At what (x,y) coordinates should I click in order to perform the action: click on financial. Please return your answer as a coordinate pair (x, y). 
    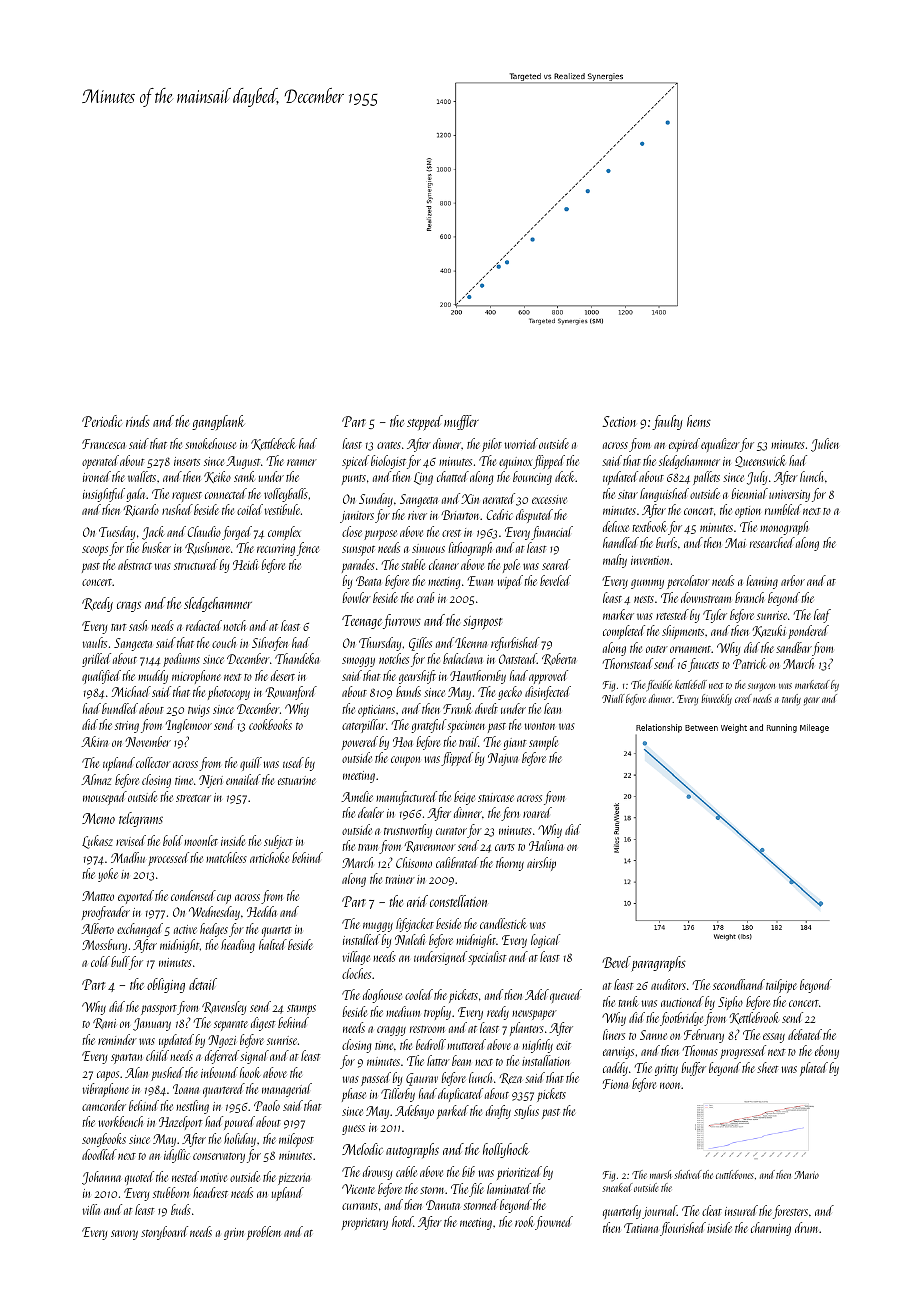
    Looking at the image, I should click on (552, 533).
